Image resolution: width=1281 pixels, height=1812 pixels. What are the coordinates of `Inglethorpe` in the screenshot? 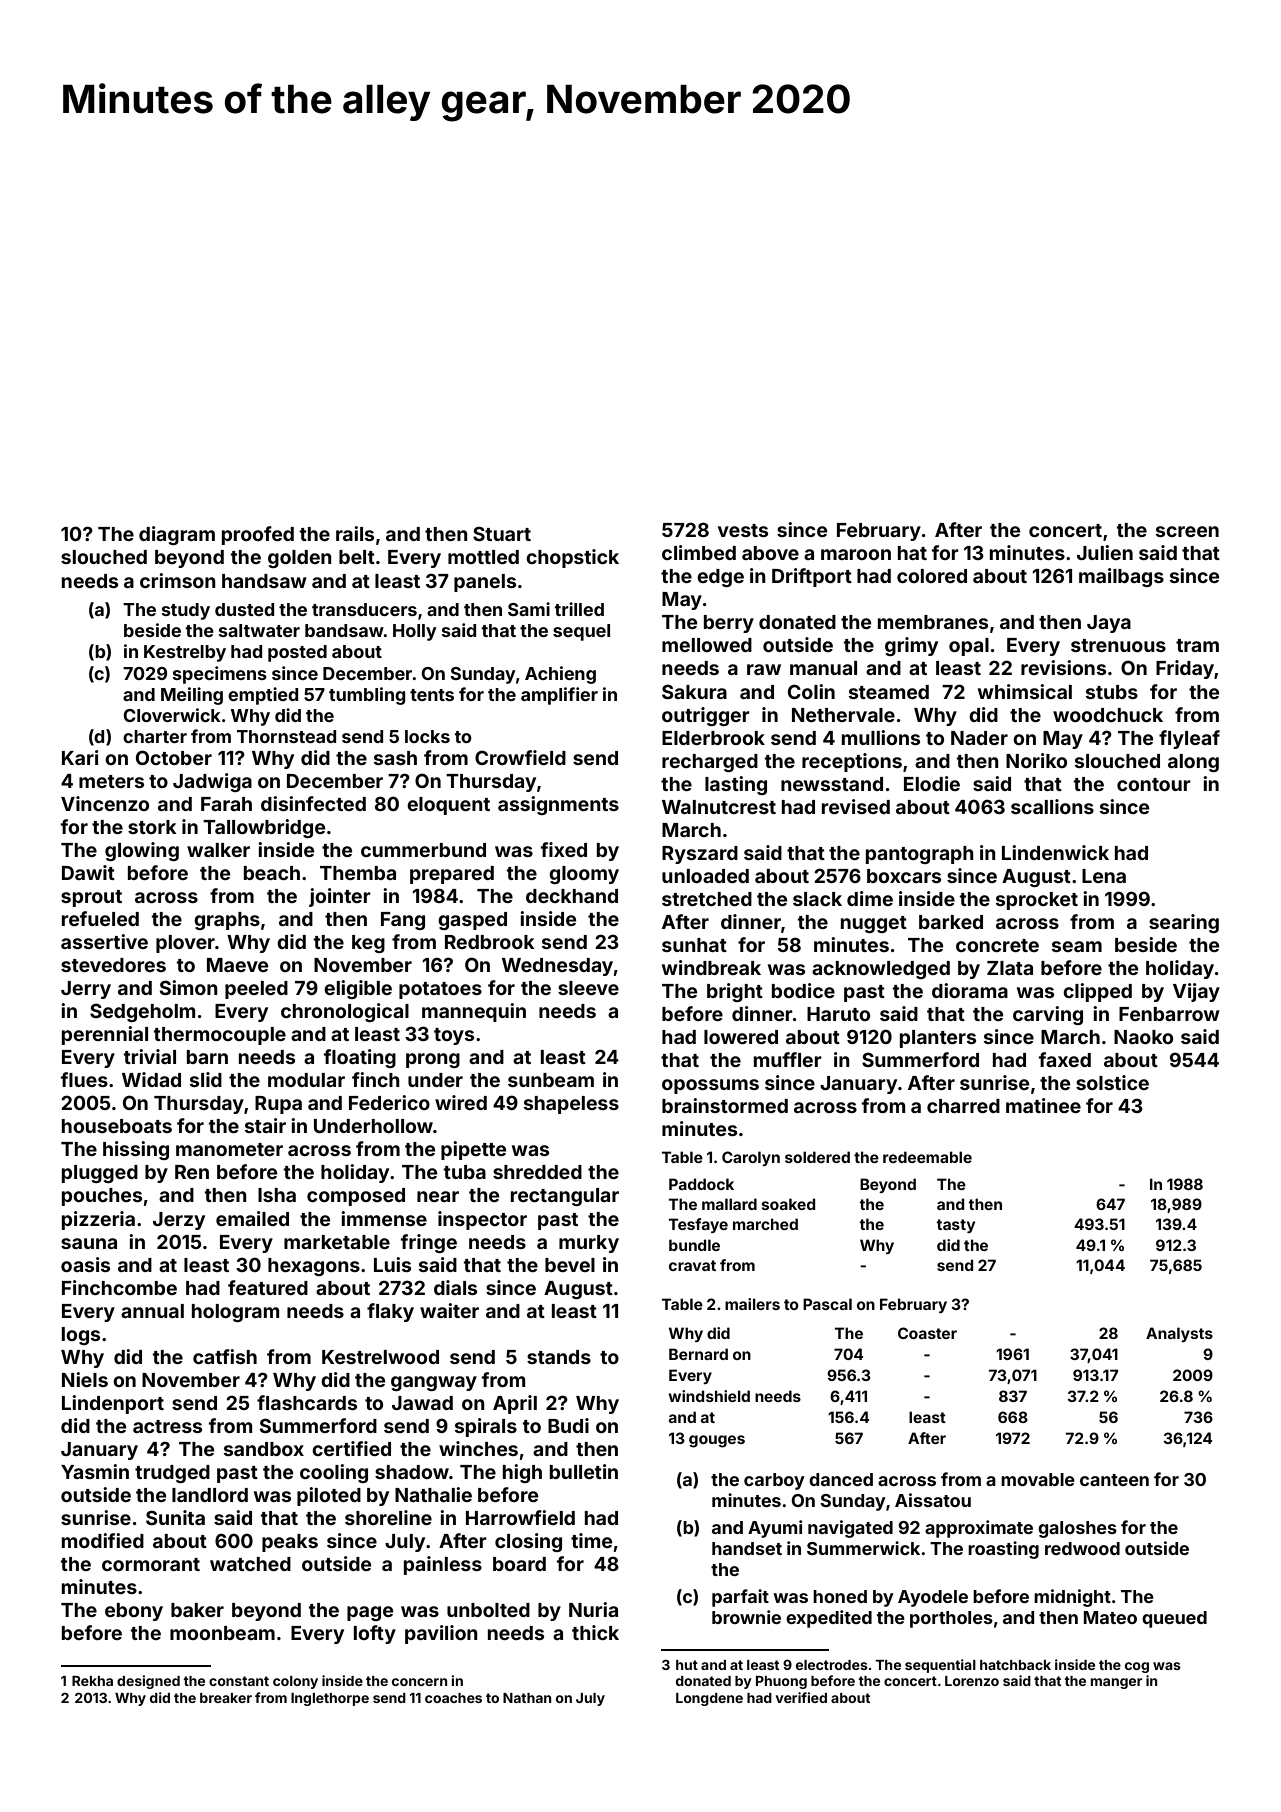 It's located at (330, 1699).
